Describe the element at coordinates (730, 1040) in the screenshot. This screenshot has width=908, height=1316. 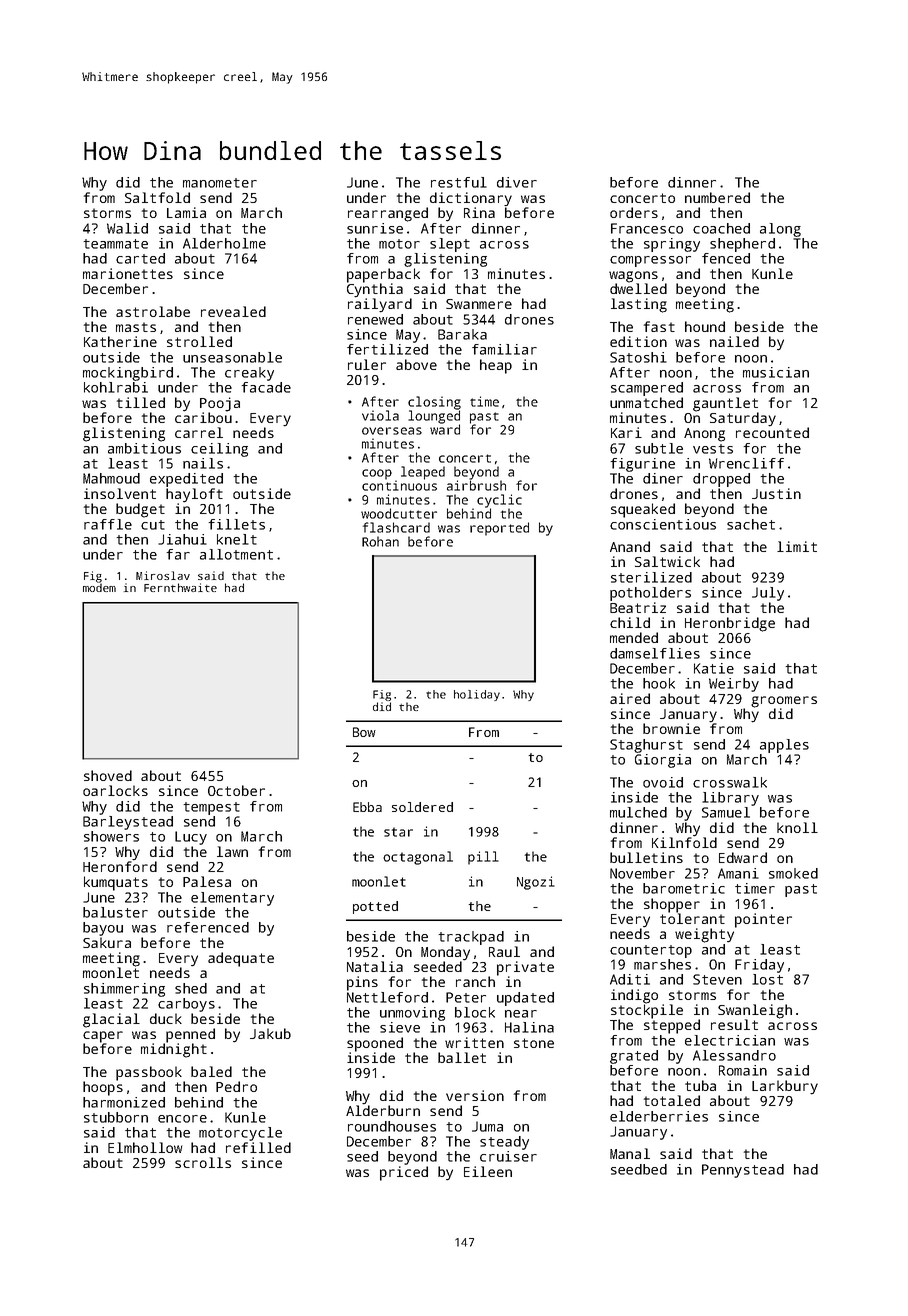
I see `electrician` at that location.
